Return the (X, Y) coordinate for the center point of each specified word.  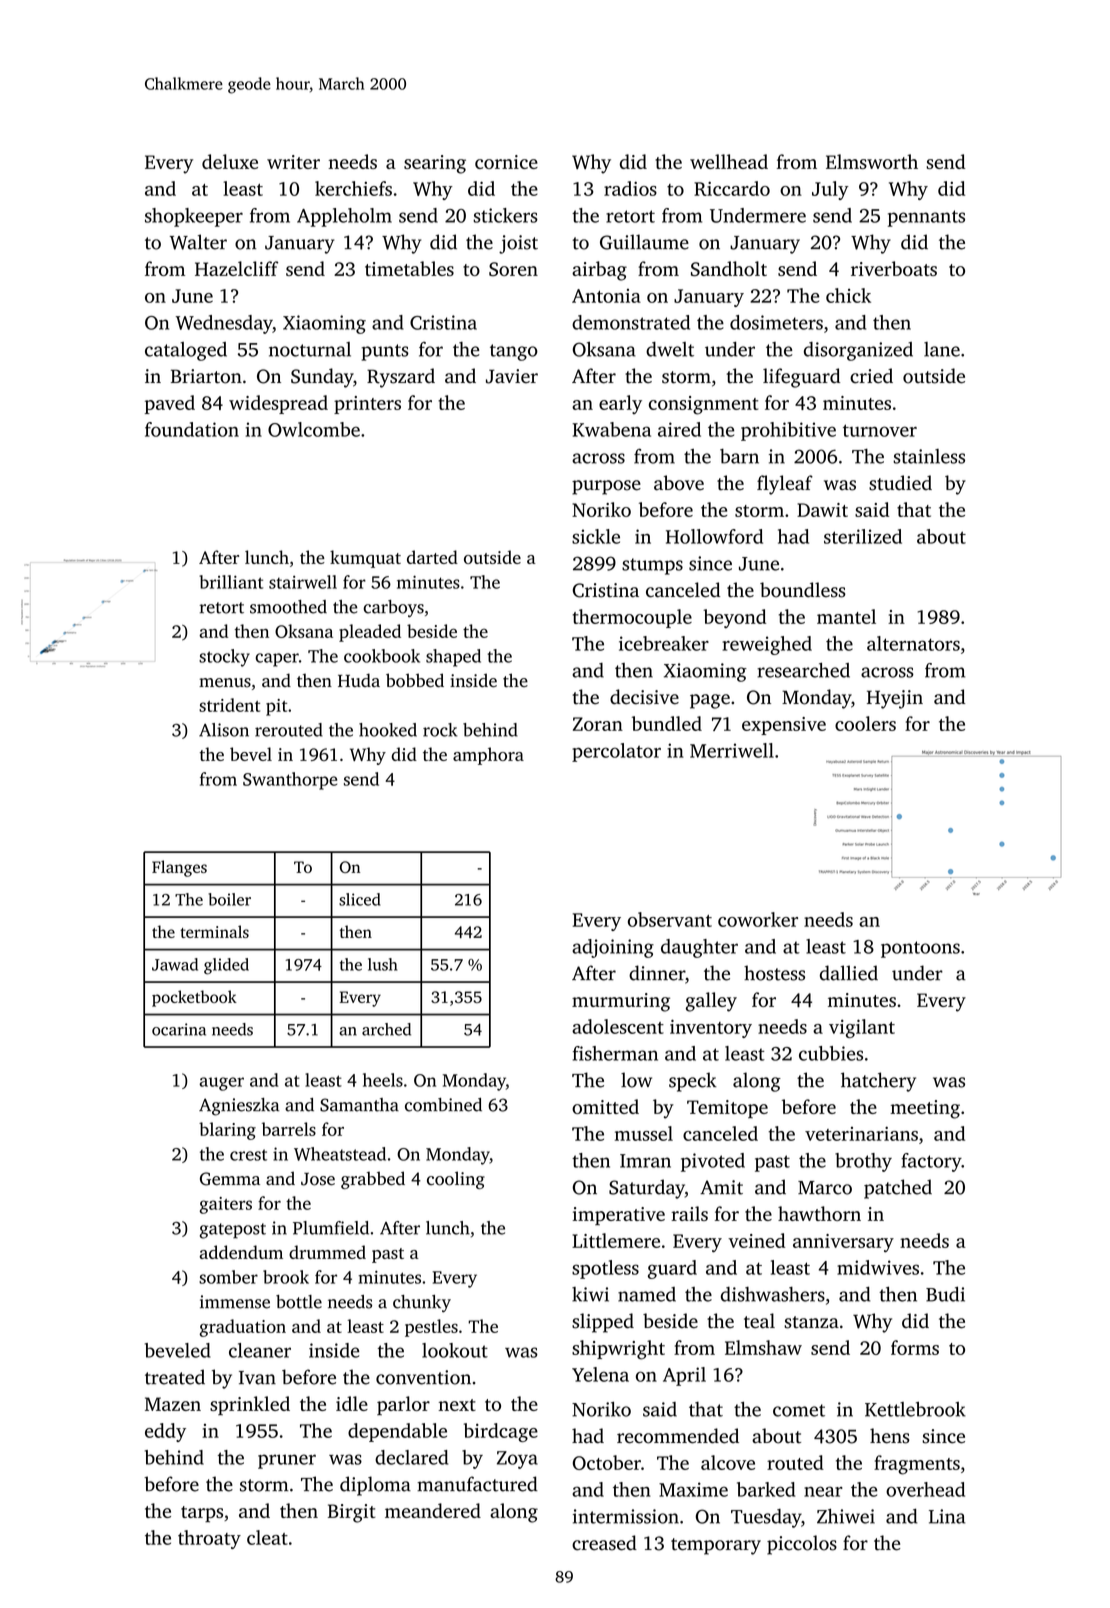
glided (226, 966)
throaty (209, 1539)
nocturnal (310, 349)
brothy (863, 1162)
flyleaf (785, 485)
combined (443, 1105)
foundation (192, 429)
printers (367, 405)
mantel (846, 616)
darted (432, 557)
